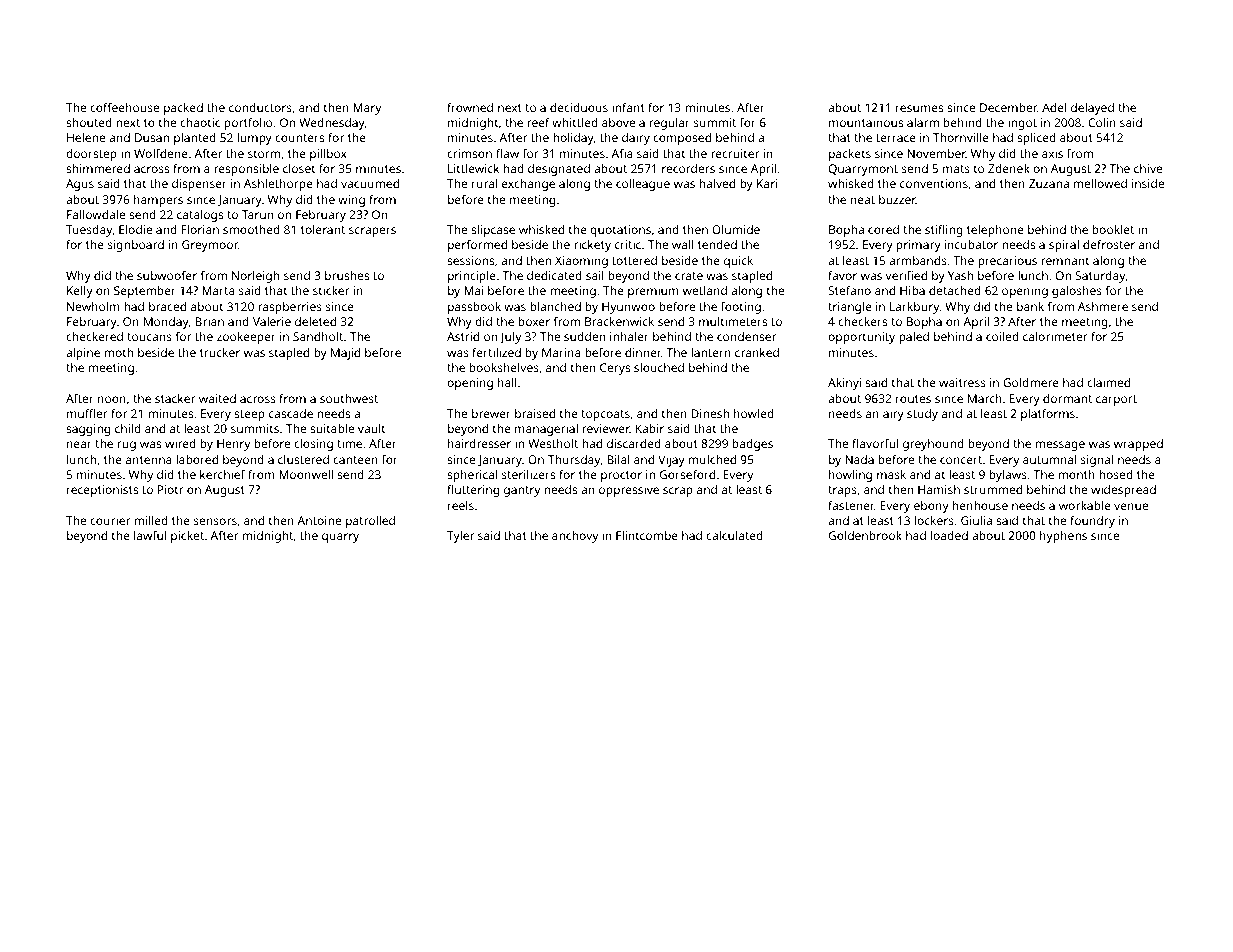 This screenshot has width=1233, height=952. What do you see at coordinates (1008, 107) in the screenshot?
I see `December` at bounding box center [1008, 107].
